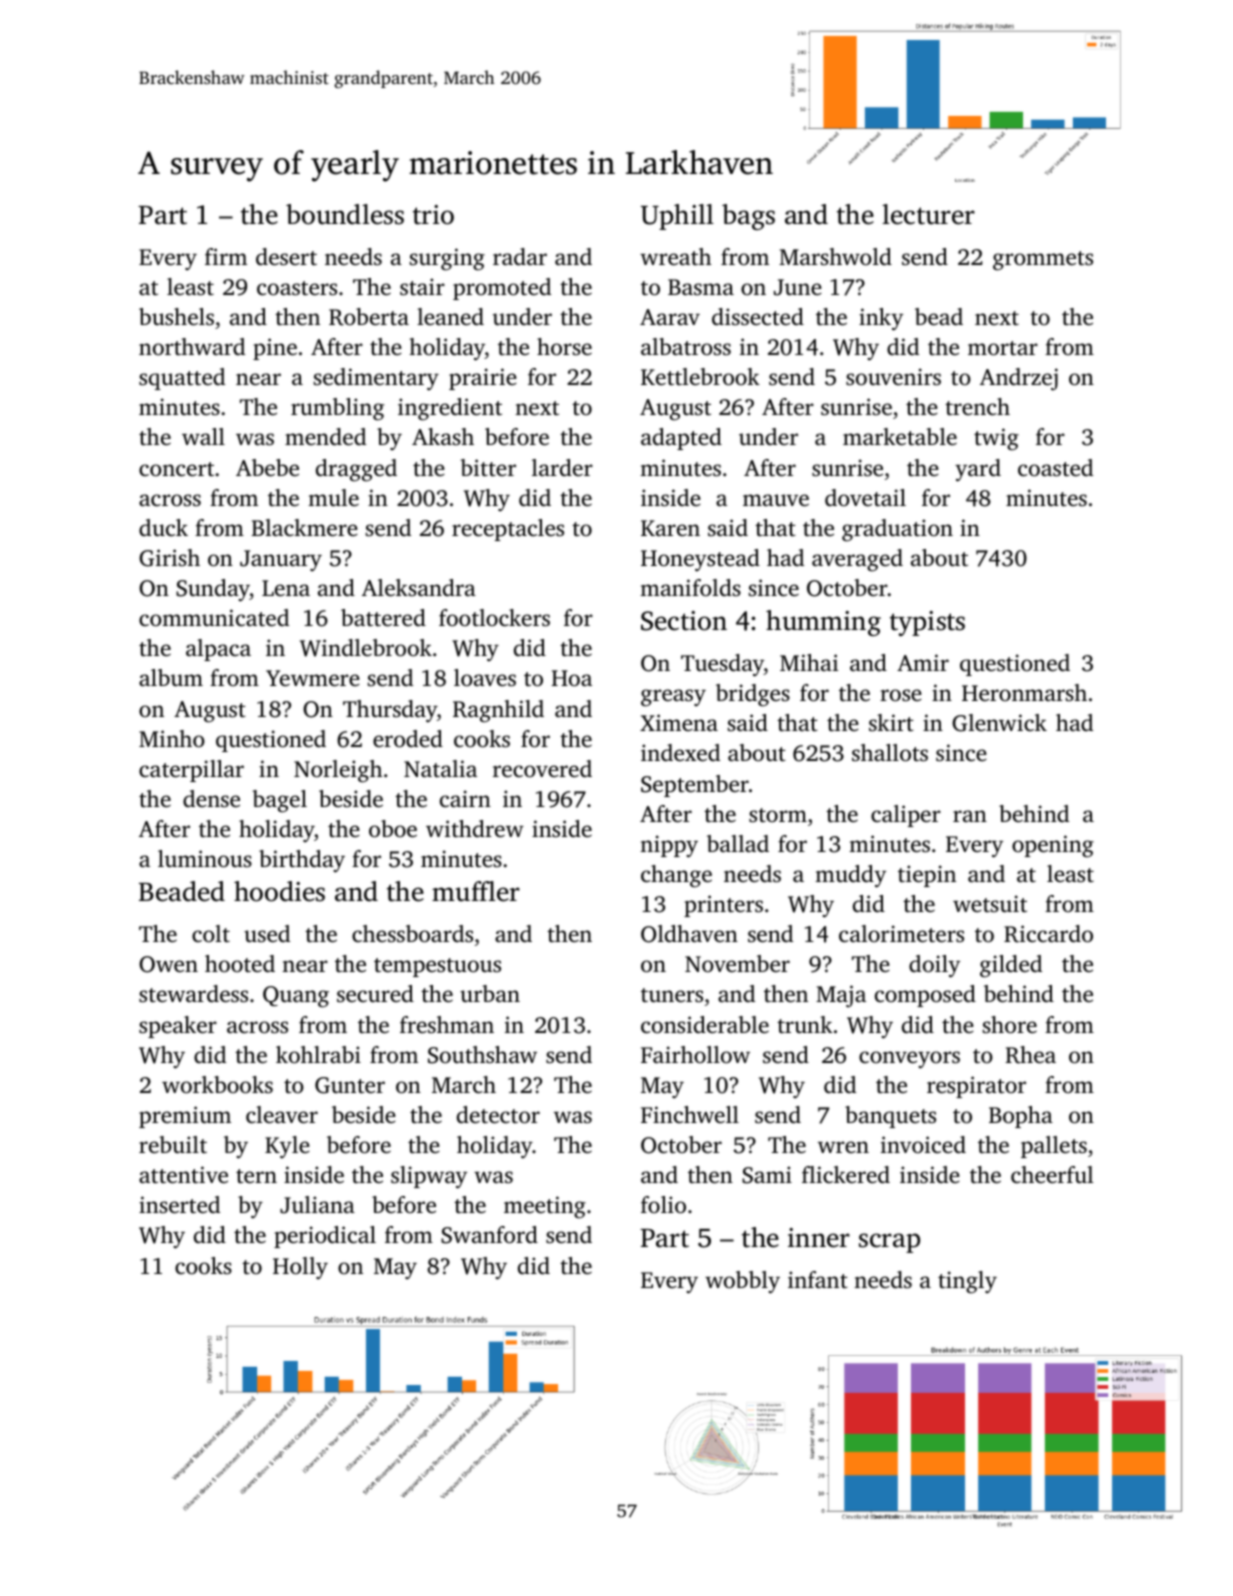  Describe the element at coordinates (767, 1175) in the document. I see `Sami` at that location.
